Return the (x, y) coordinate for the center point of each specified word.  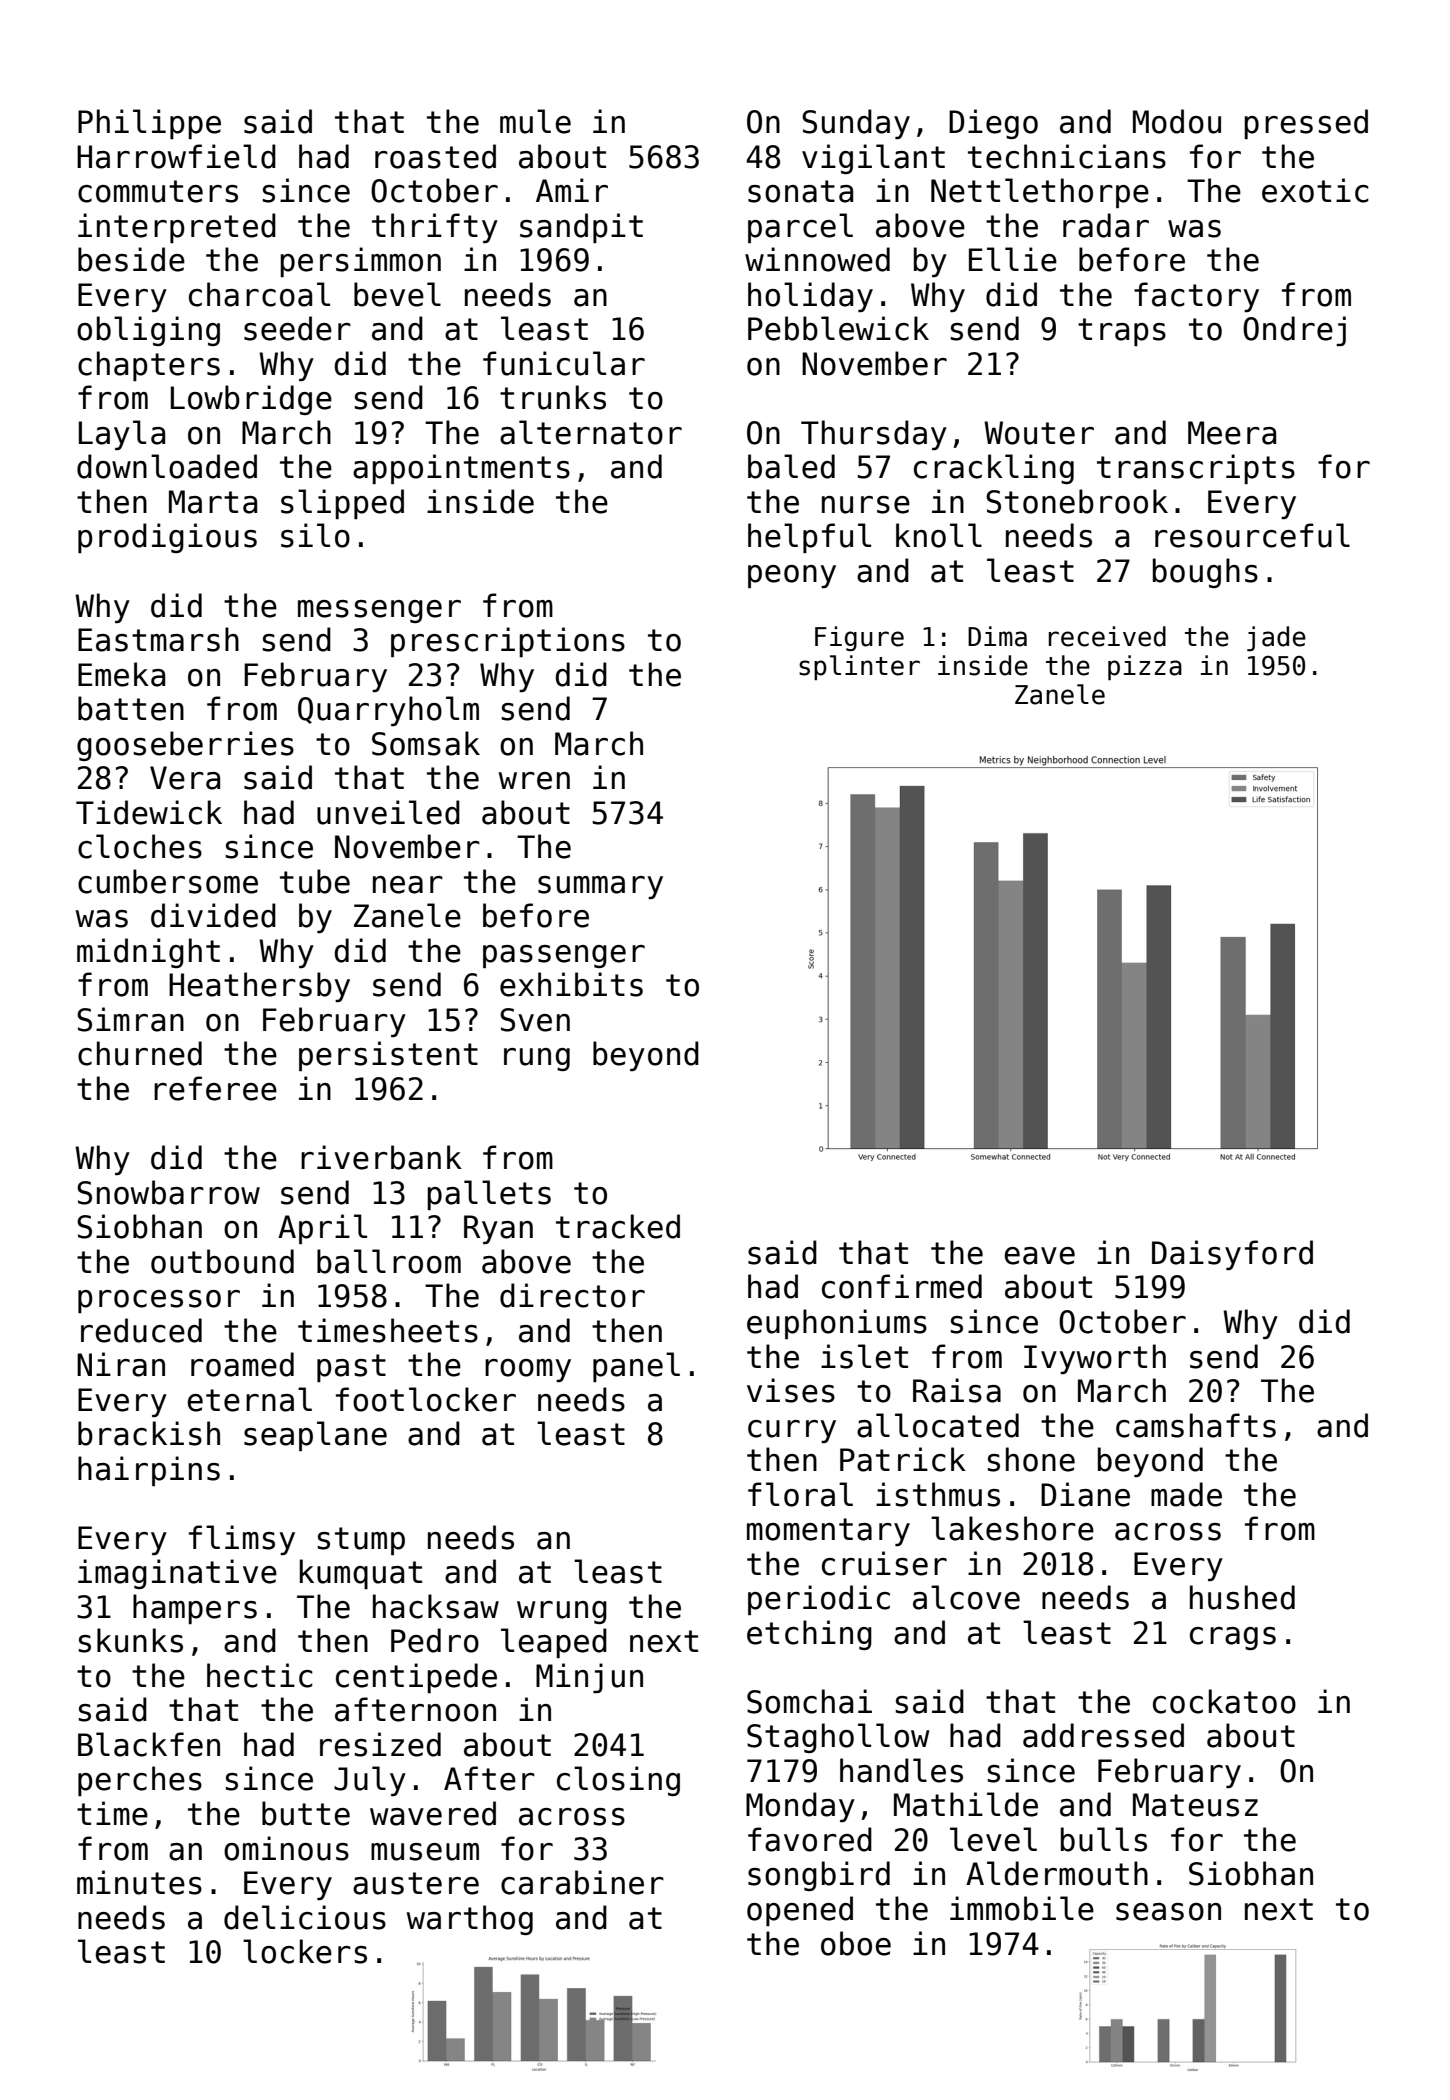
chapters (149, 366)
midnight (148, 953)
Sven (535, 1020)
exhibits (571, 984)
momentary (828, 1532)
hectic (260, 1675)
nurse (866, 505)
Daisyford (1232, 1255)
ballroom (389, 1261)
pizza (1145, 668)
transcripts (1196, 469)
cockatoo (1224, 1701)
